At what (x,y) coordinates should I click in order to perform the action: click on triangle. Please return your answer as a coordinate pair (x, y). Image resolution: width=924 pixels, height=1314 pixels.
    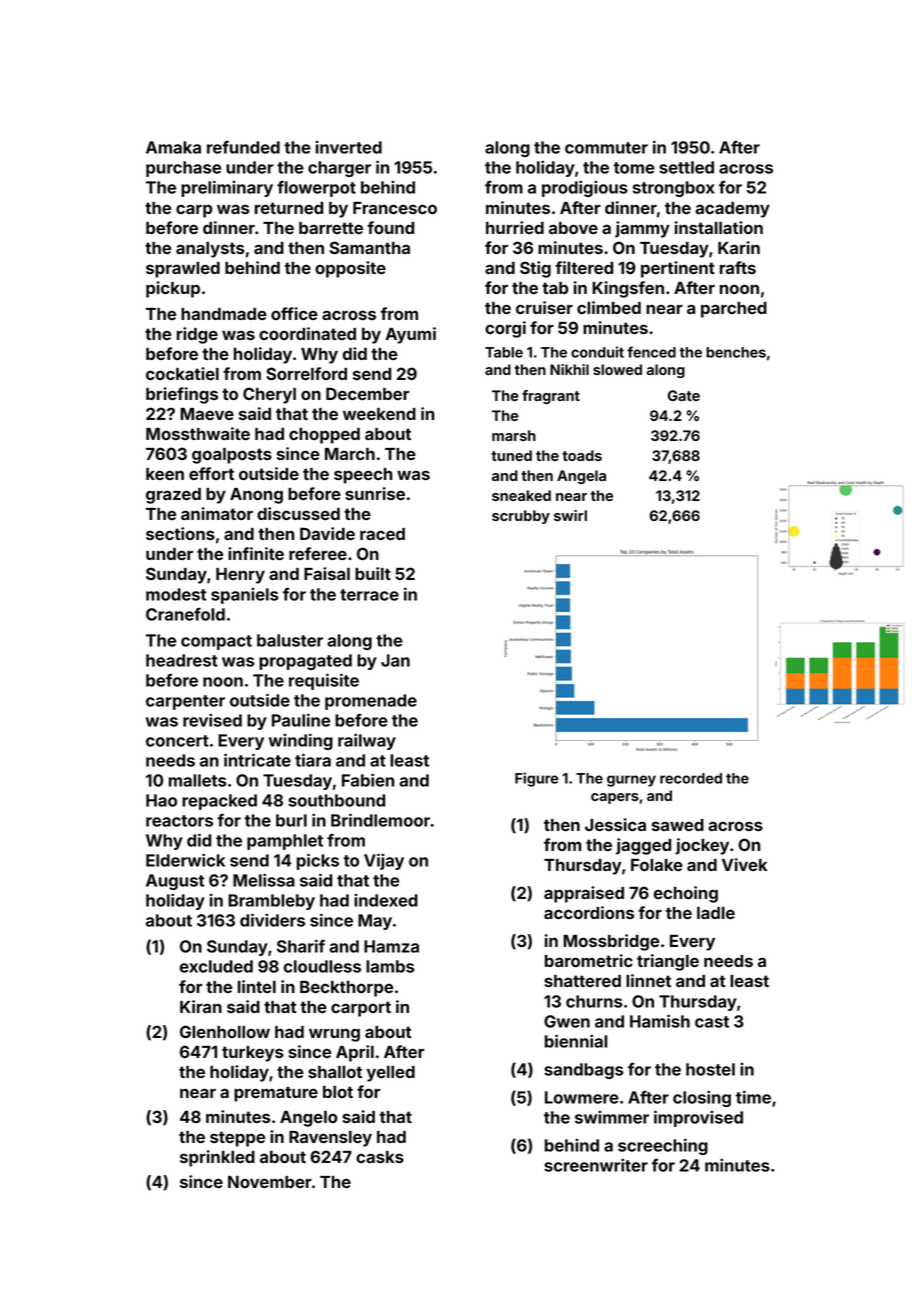
    Looking at the image, I should click on (668, 962).
